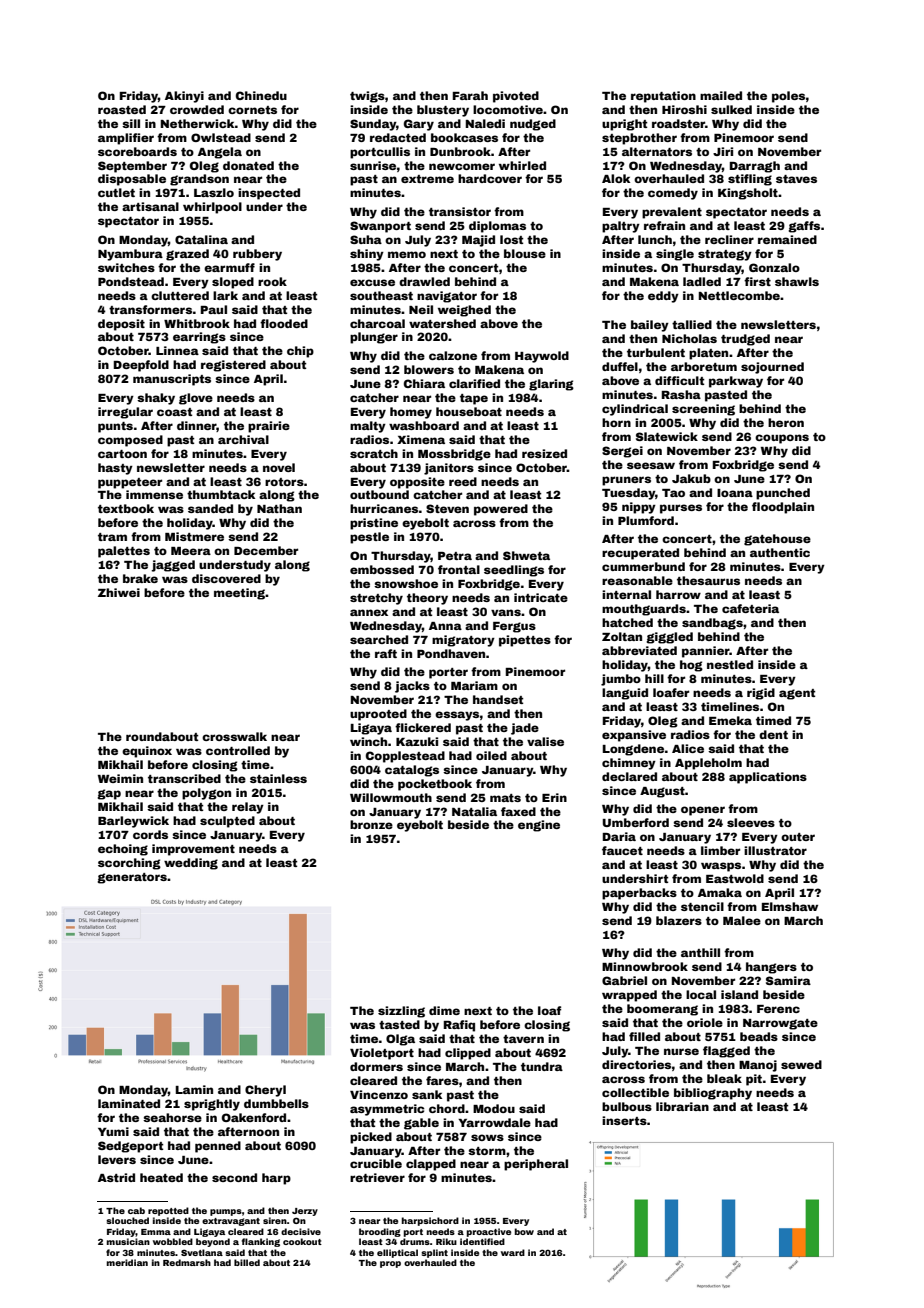 This document has width=924, height=1308. Describe the element at coordinates (381, 295) in the document. I see `southeast` at that location.
